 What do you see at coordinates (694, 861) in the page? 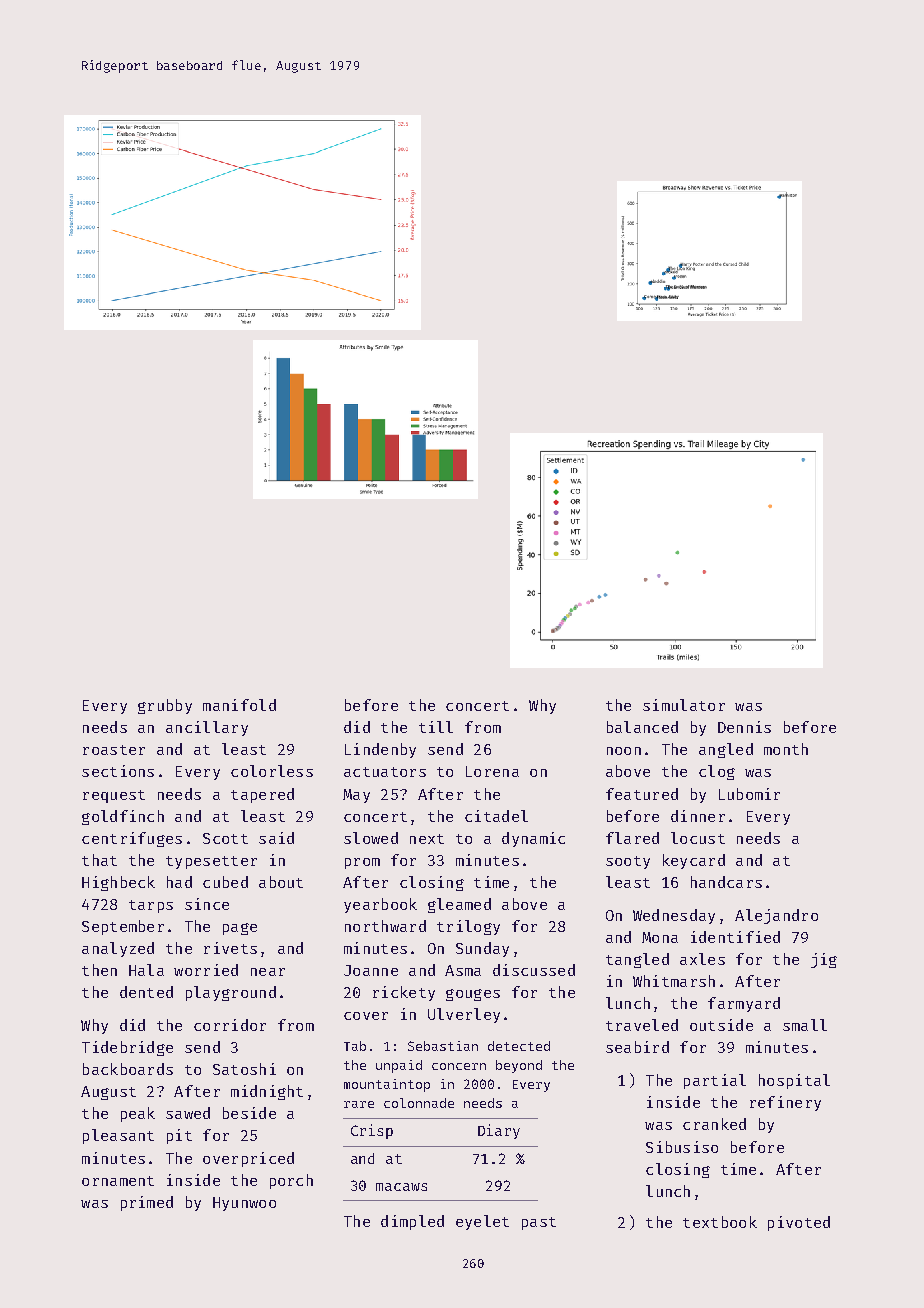
I see `keycard` at bounding box center [694, 861].
